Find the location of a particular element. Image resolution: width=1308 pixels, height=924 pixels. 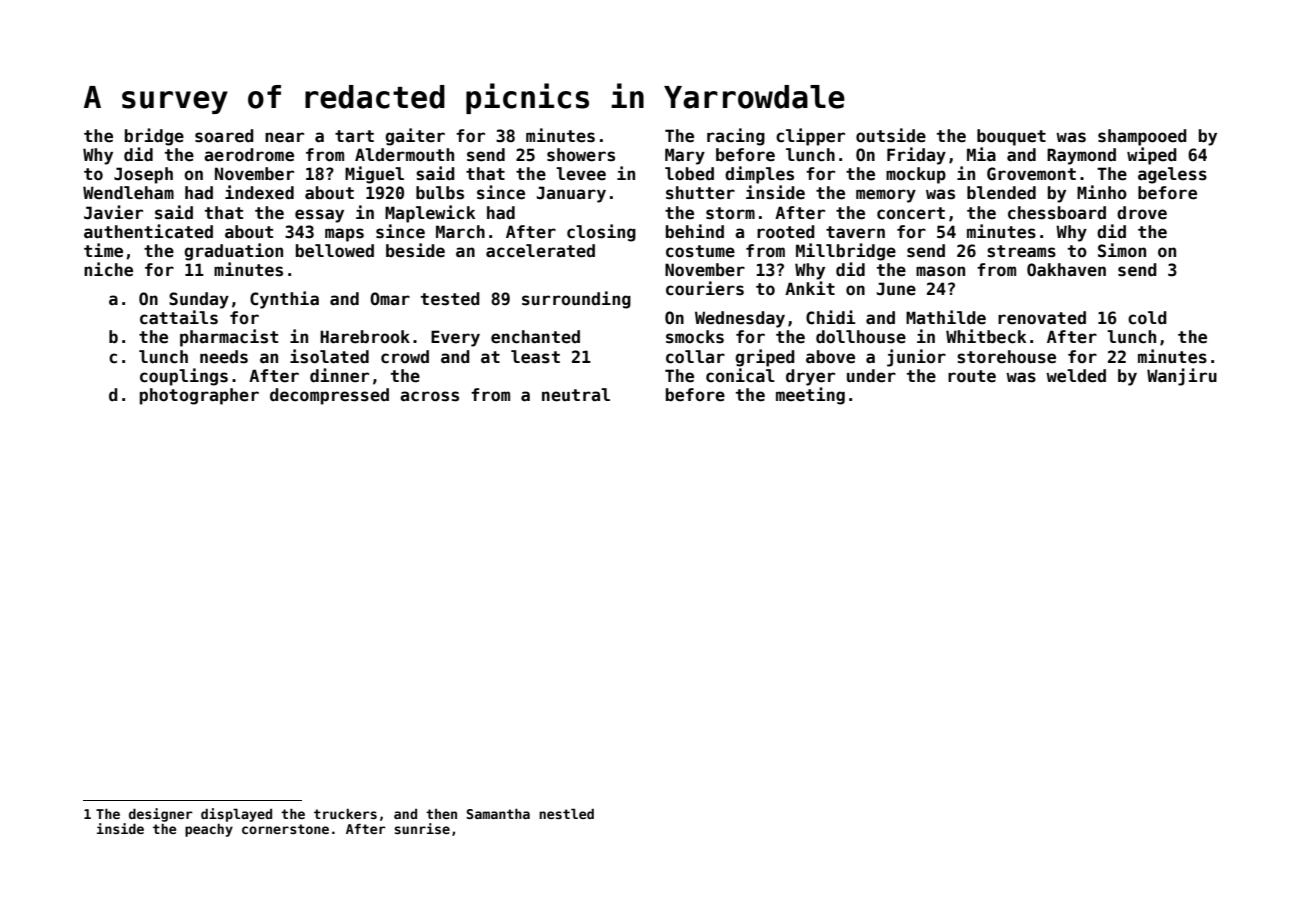

tart is located at coordinates (354, 136).
